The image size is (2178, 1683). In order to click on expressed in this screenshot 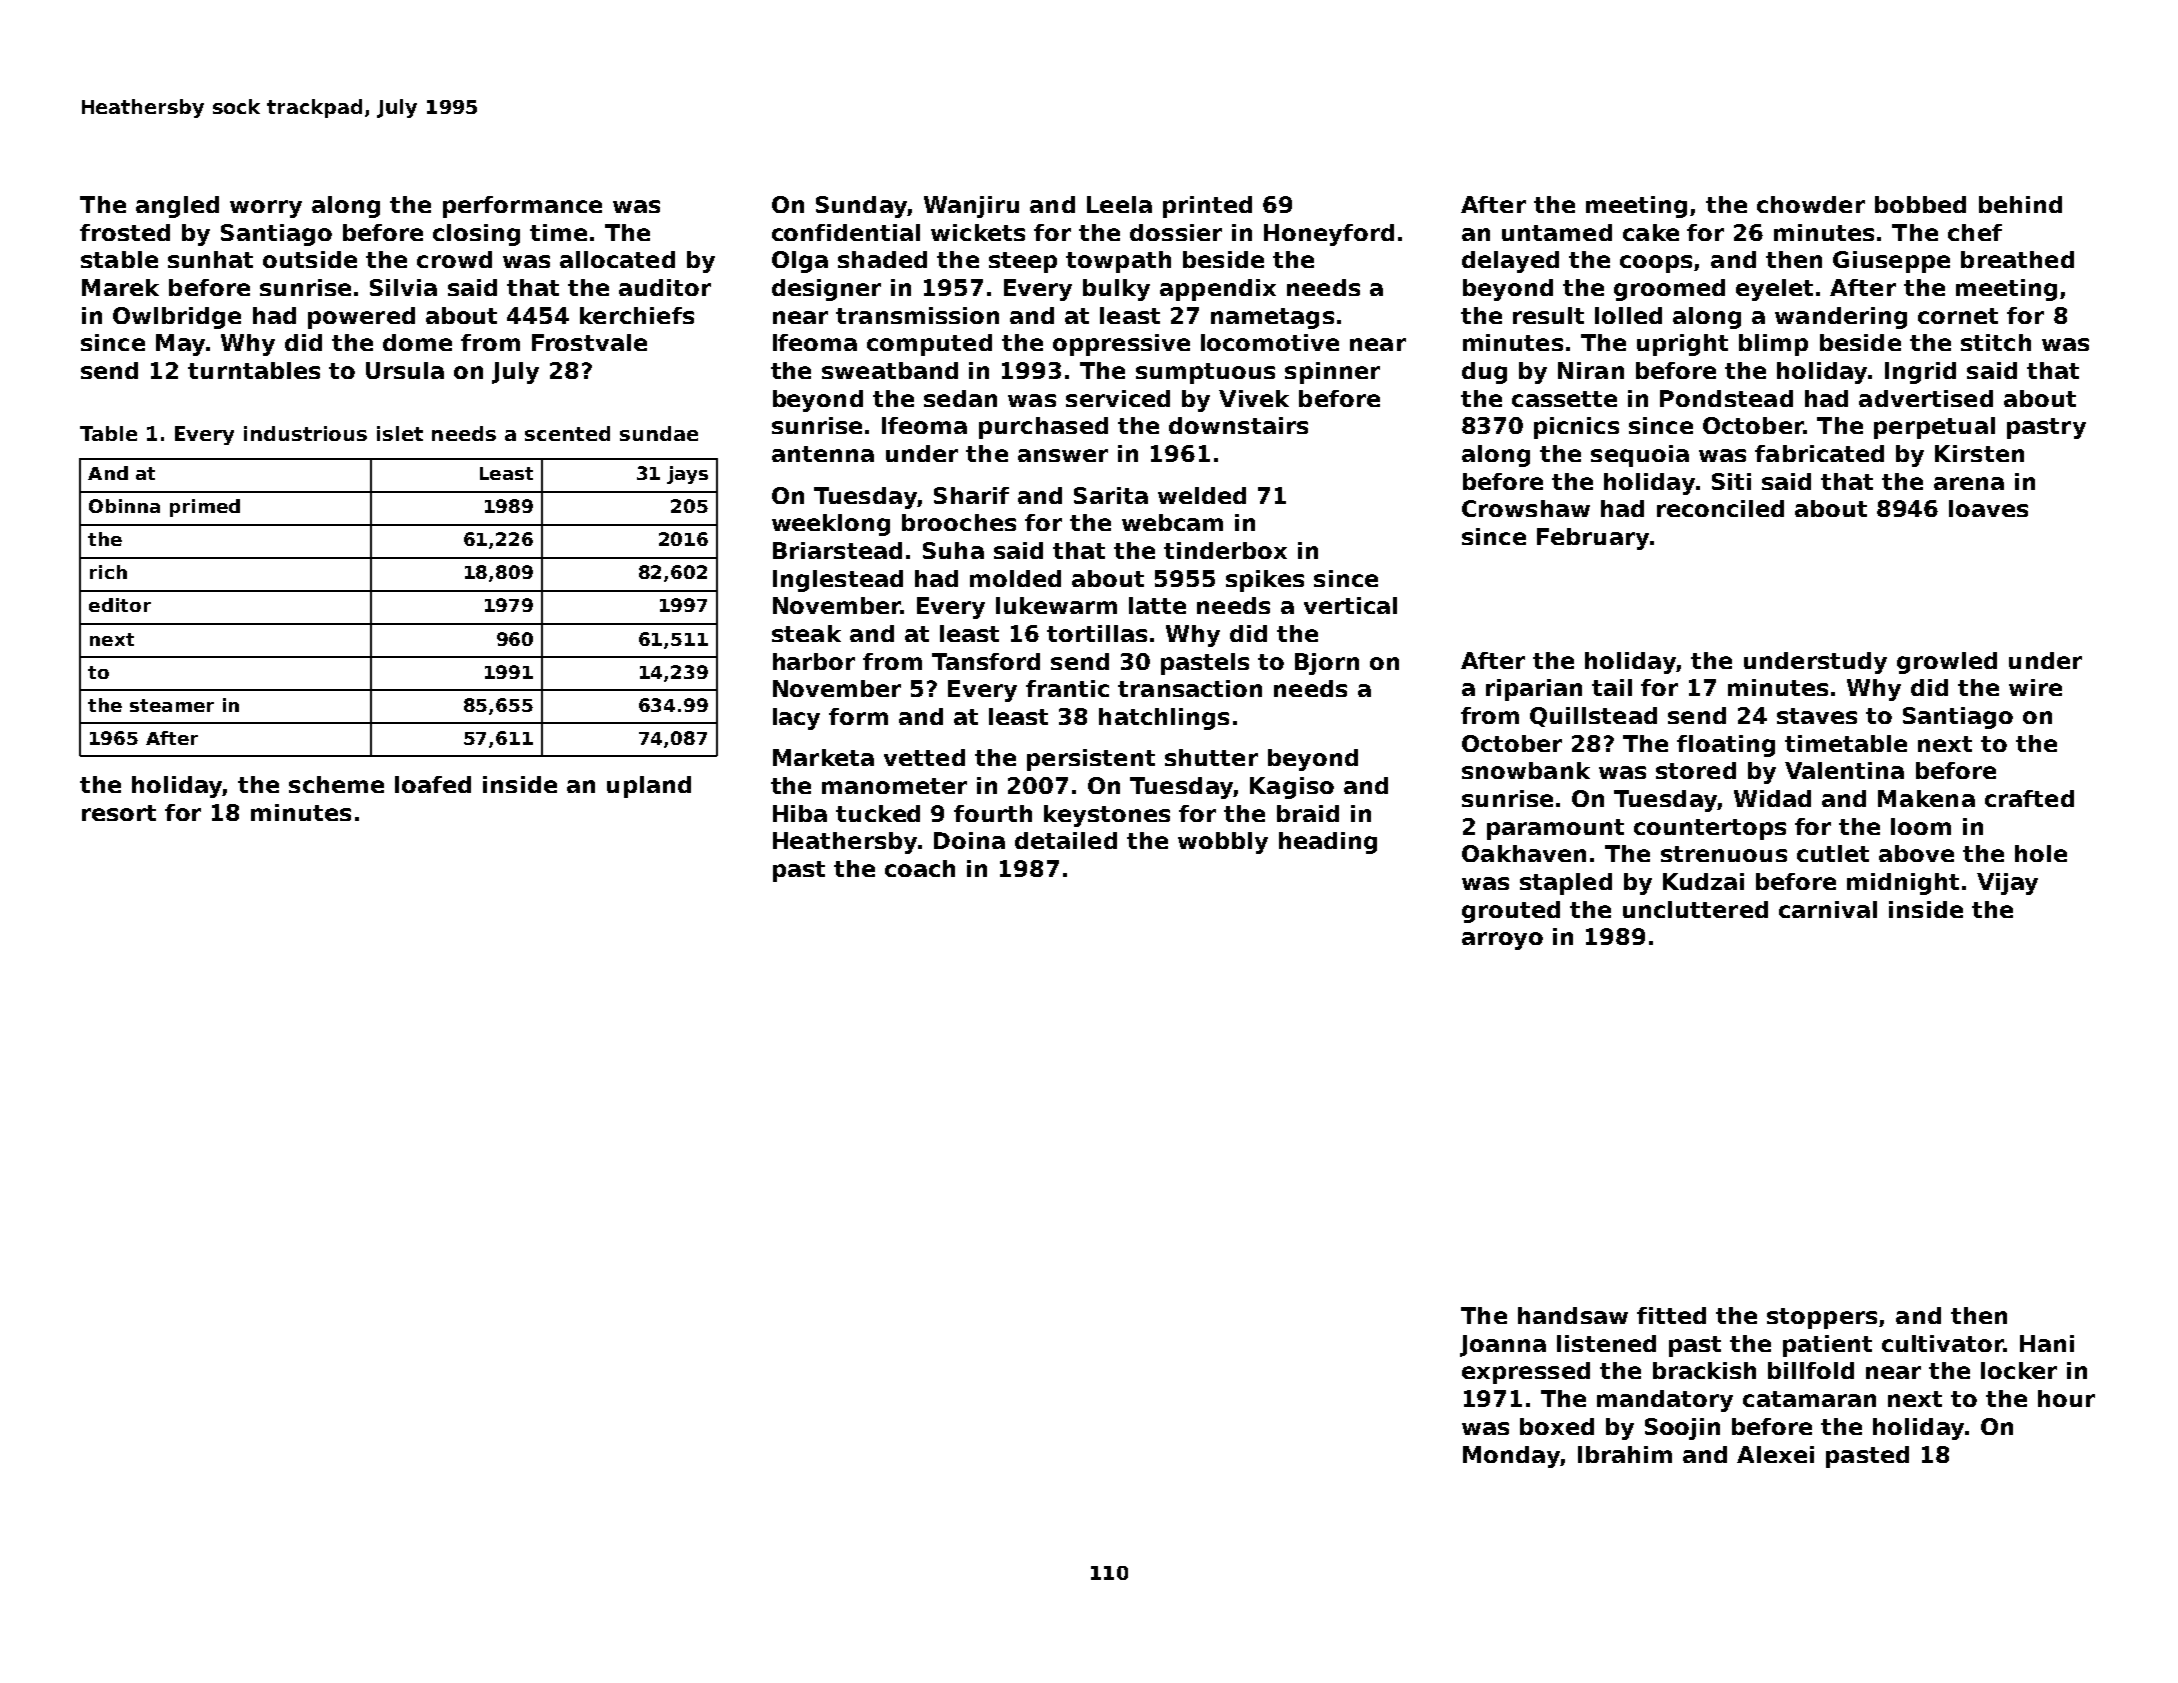, I will do `click(1526, 1373)`.
